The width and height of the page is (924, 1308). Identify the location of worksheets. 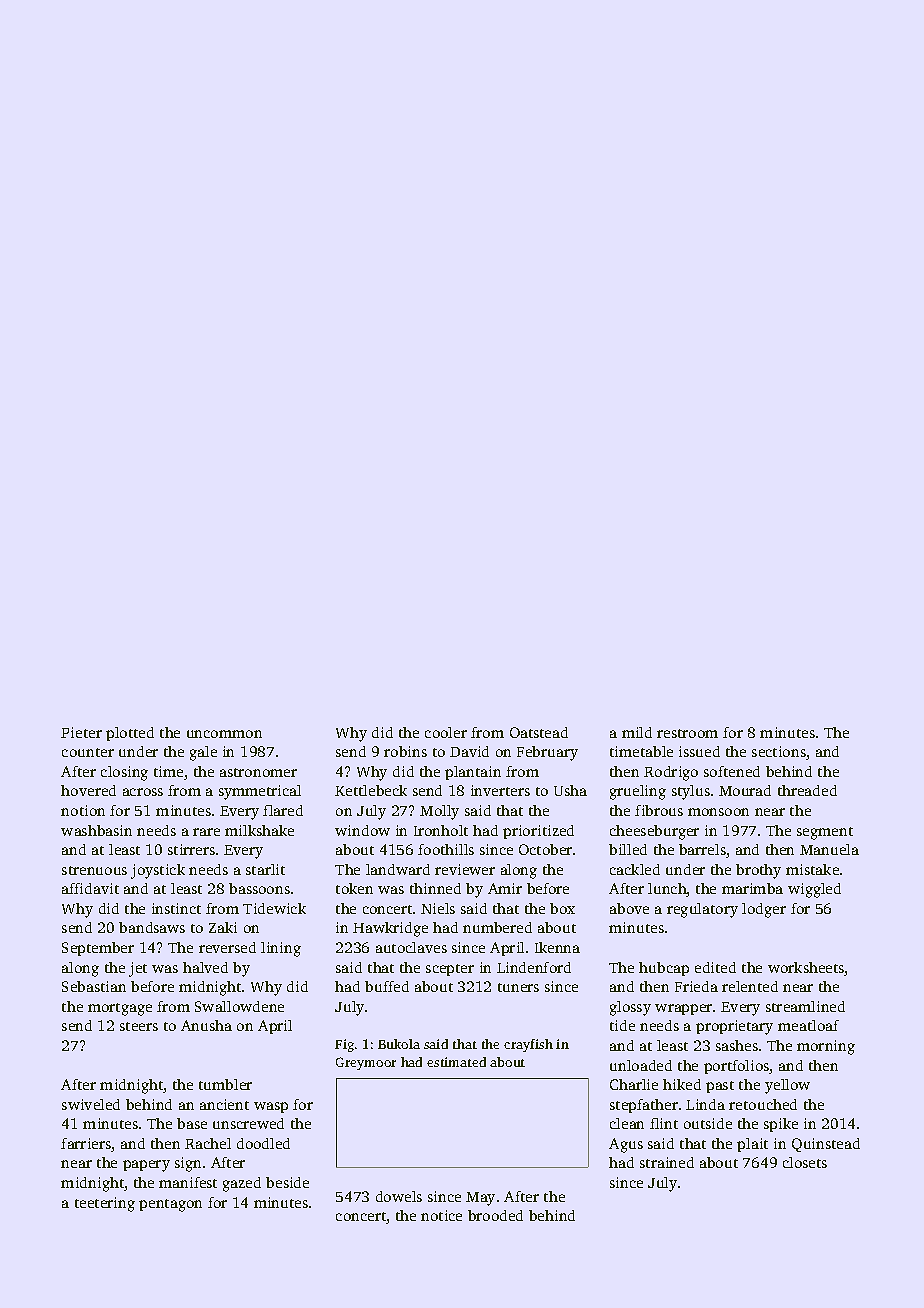
(806, 969).
